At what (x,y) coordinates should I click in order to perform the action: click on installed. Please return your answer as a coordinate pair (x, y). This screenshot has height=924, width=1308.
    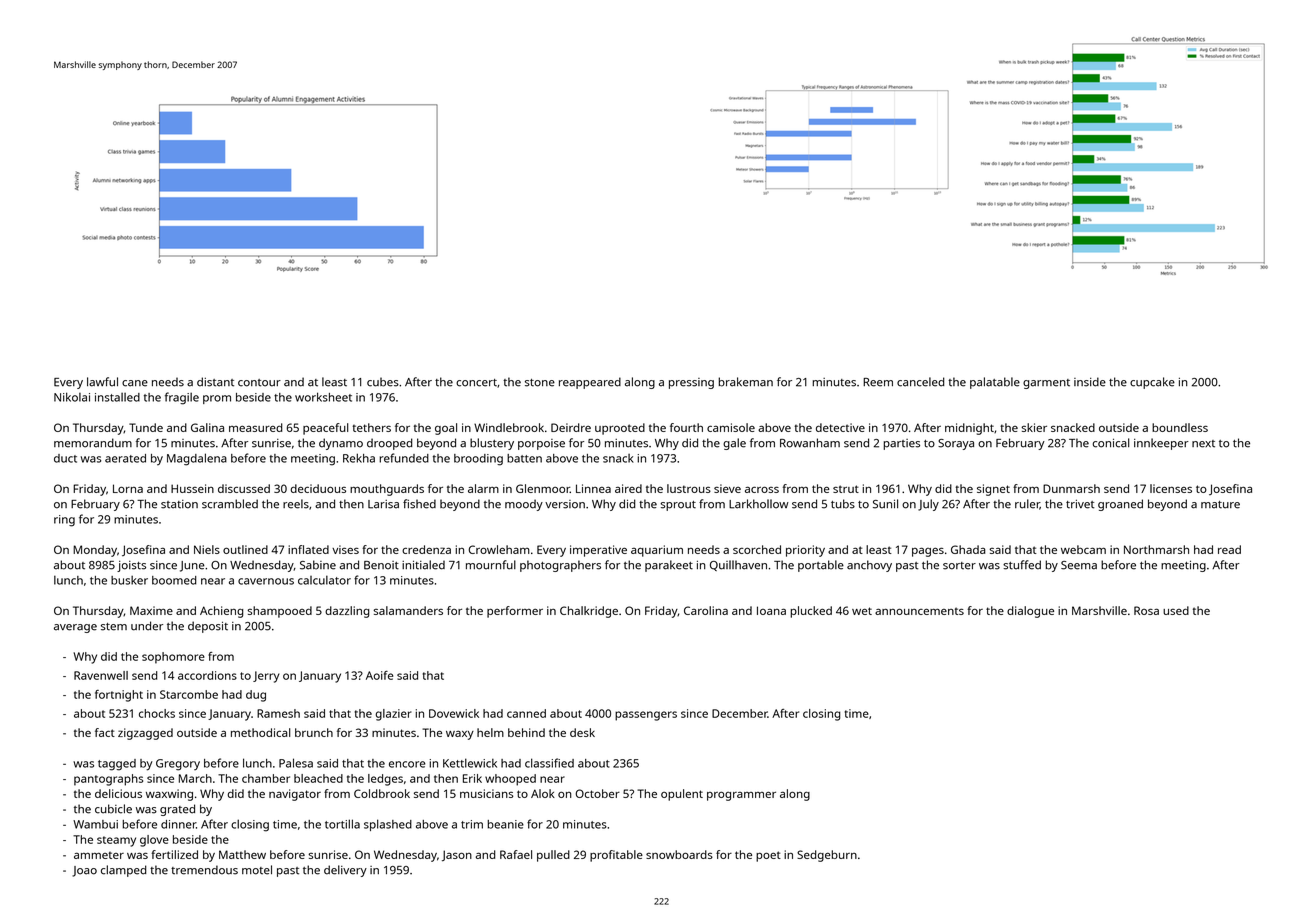
    Looking at the image, I should click on (117, 397).
